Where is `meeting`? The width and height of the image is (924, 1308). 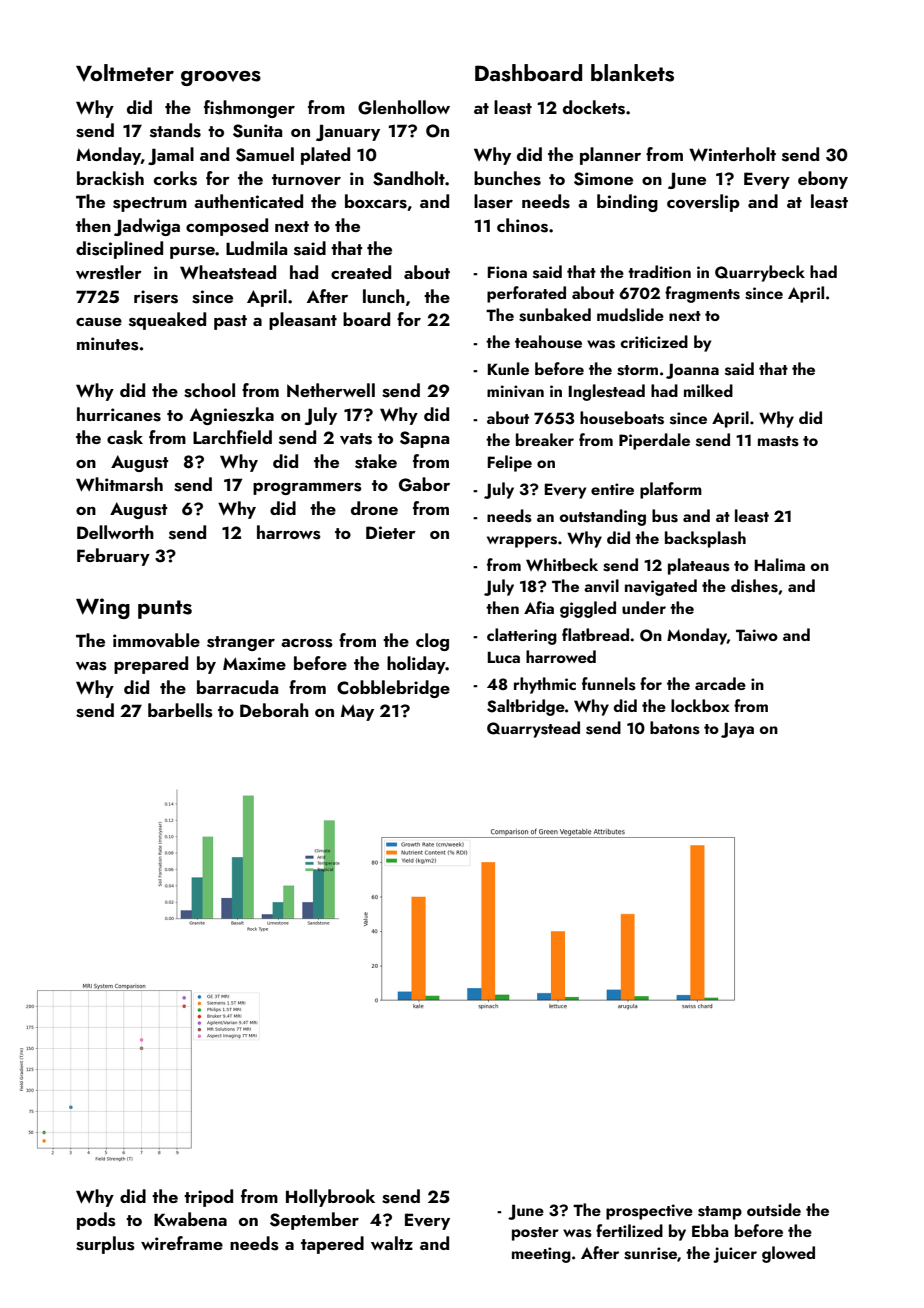 meeting is located at coordinates (541, 1255).
